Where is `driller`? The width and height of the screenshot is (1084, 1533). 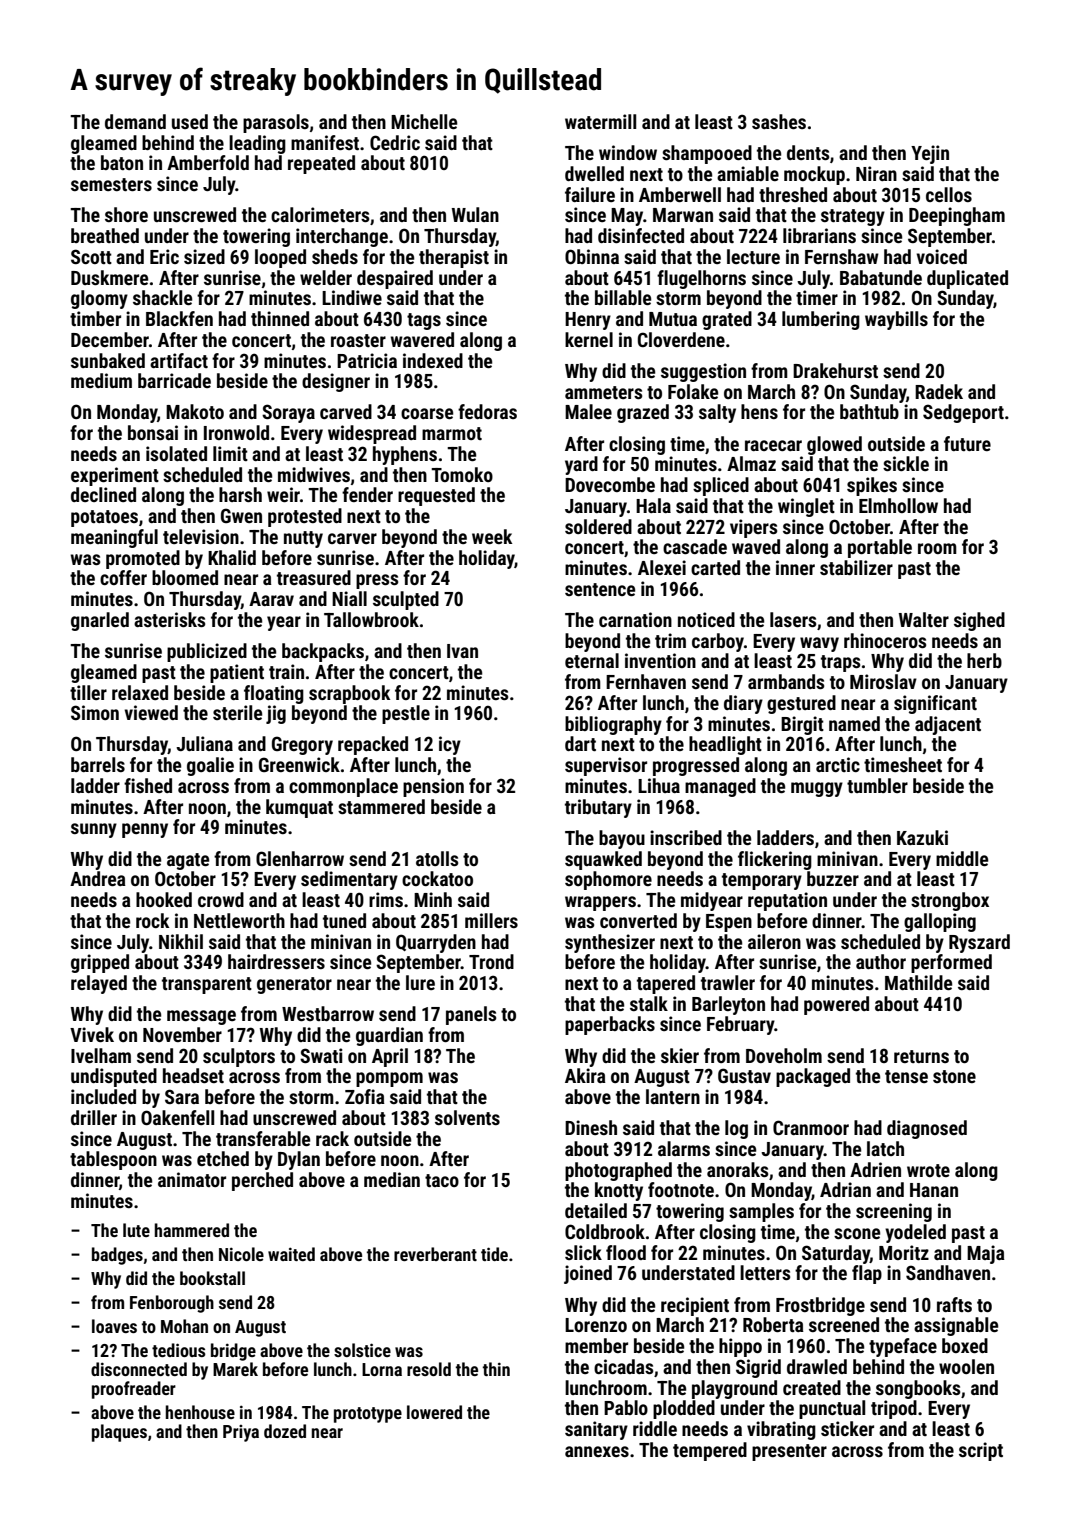 driller is located at coordinates (94, 1117).
